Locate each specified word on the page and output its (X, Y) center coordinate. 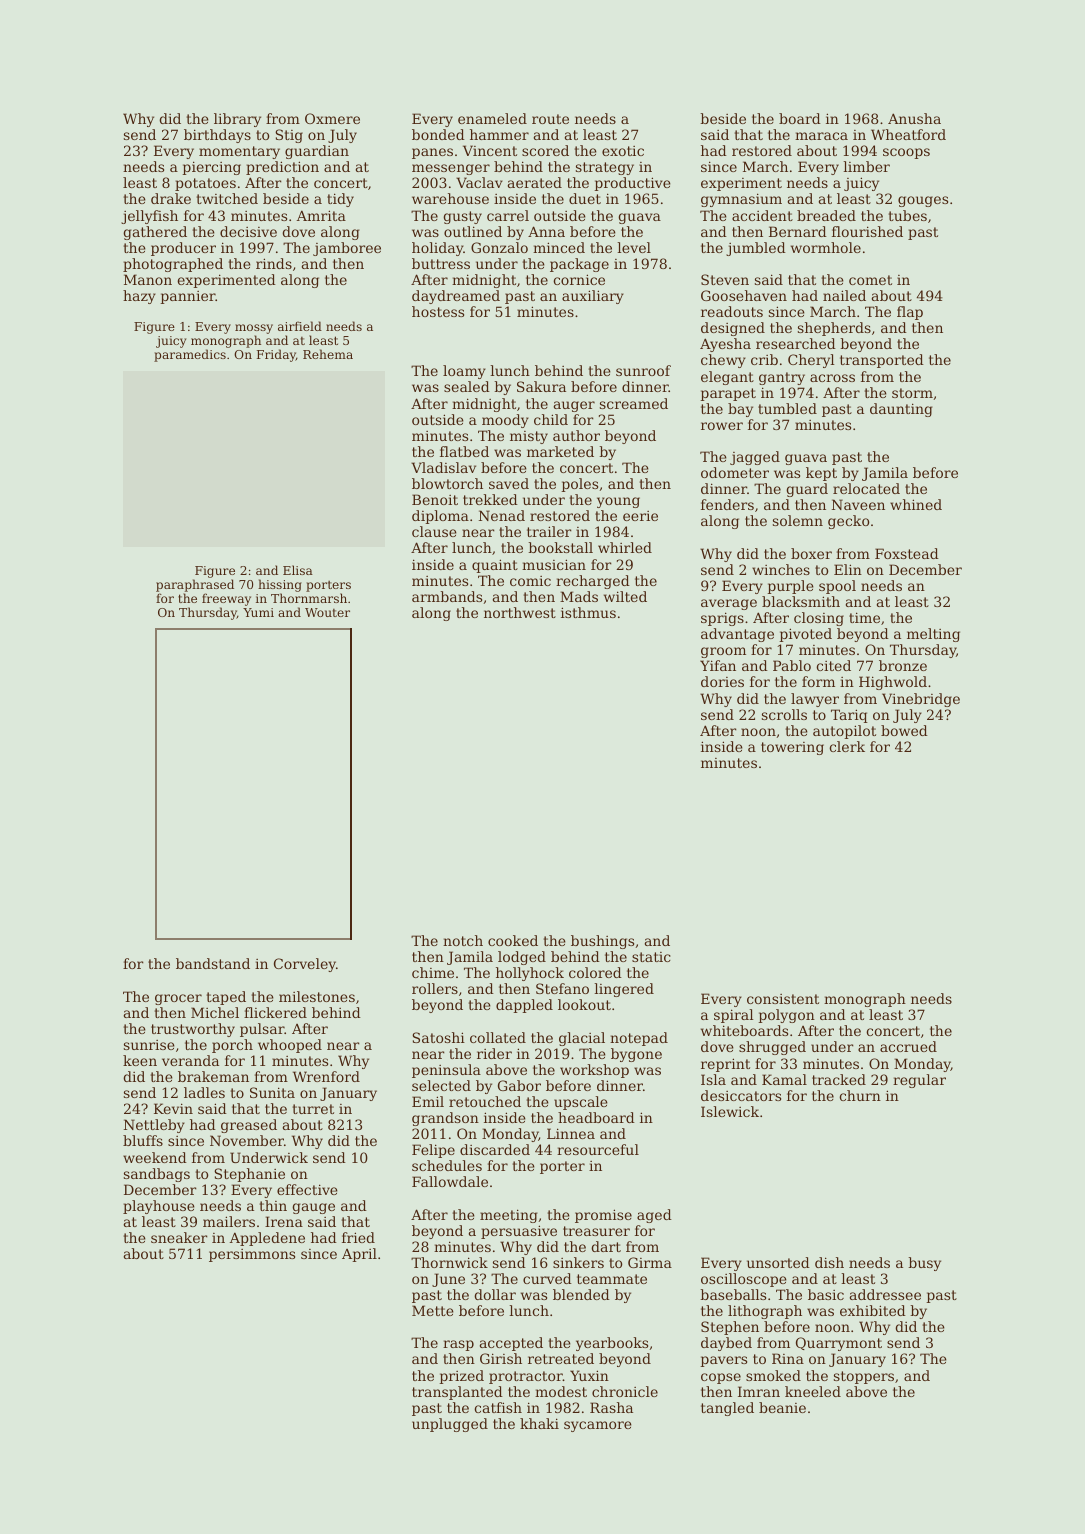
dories (722, 681)
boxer (811, 553)
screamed (634, 403)
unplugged (450, 1425)
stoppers (864, 1377)
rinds (274, 263)
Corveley (305, 965)
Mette (433, 1310)
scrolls (784, 714)
